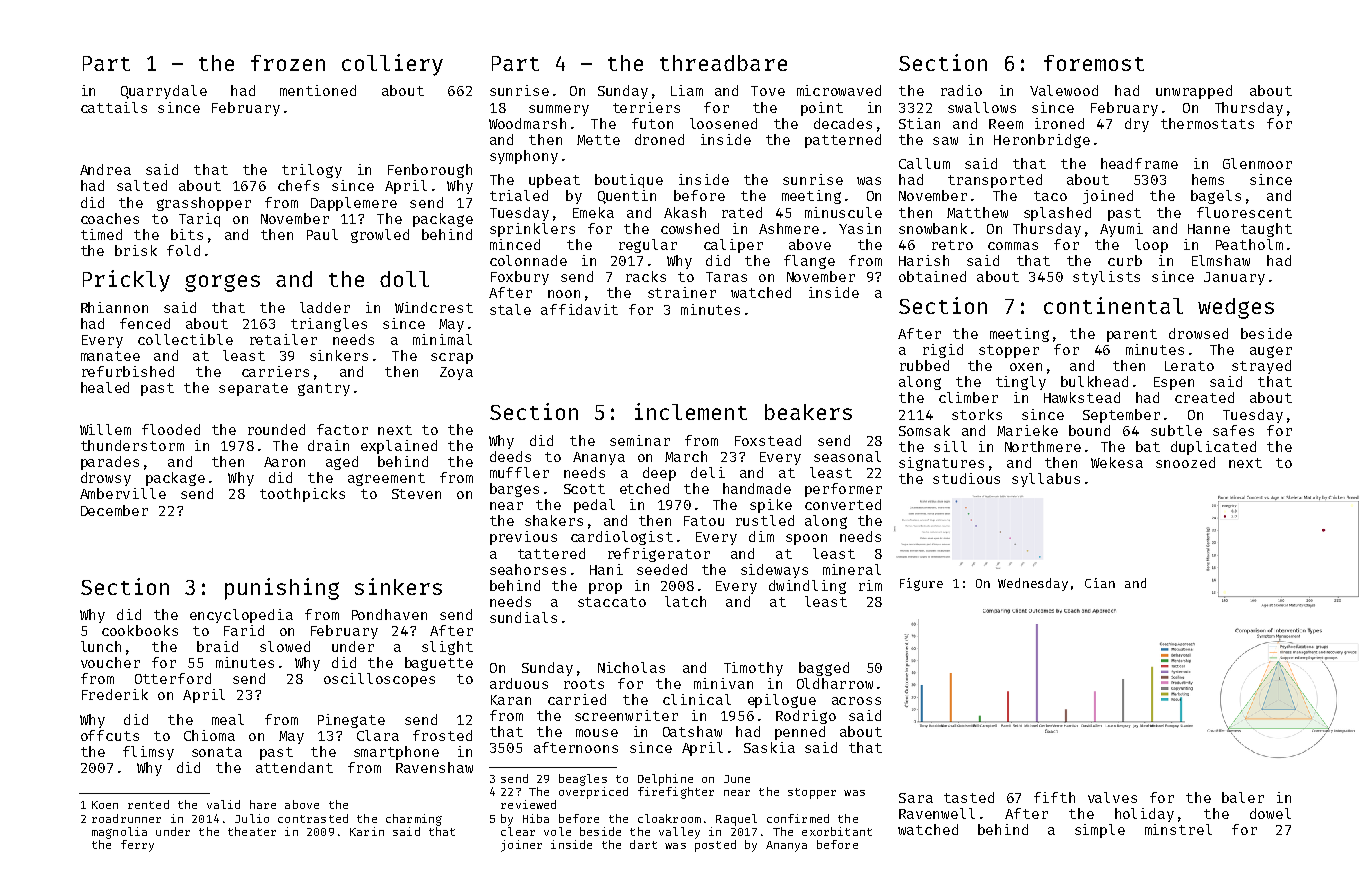  Describe the element at coordinates (521, 846) in the screenshot. I see `joiner` at that location.
